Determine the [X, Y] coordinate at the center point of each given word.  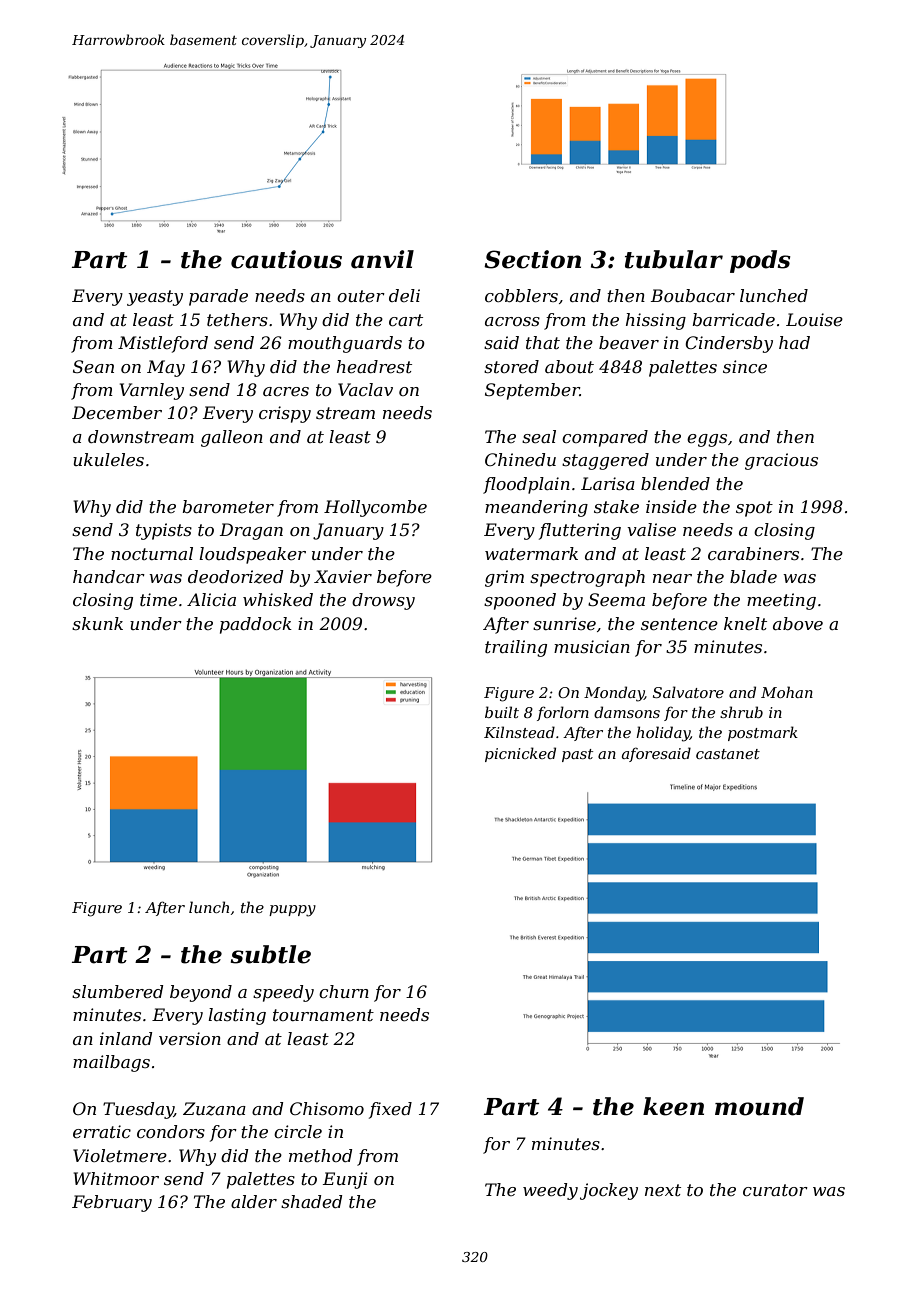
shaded [311, 1201]
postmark [763, 733]
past [577, 755]
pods [760, 261]
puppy [292, 911]
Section [532, 259]
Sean [93, 366]
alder [254, 1201]
